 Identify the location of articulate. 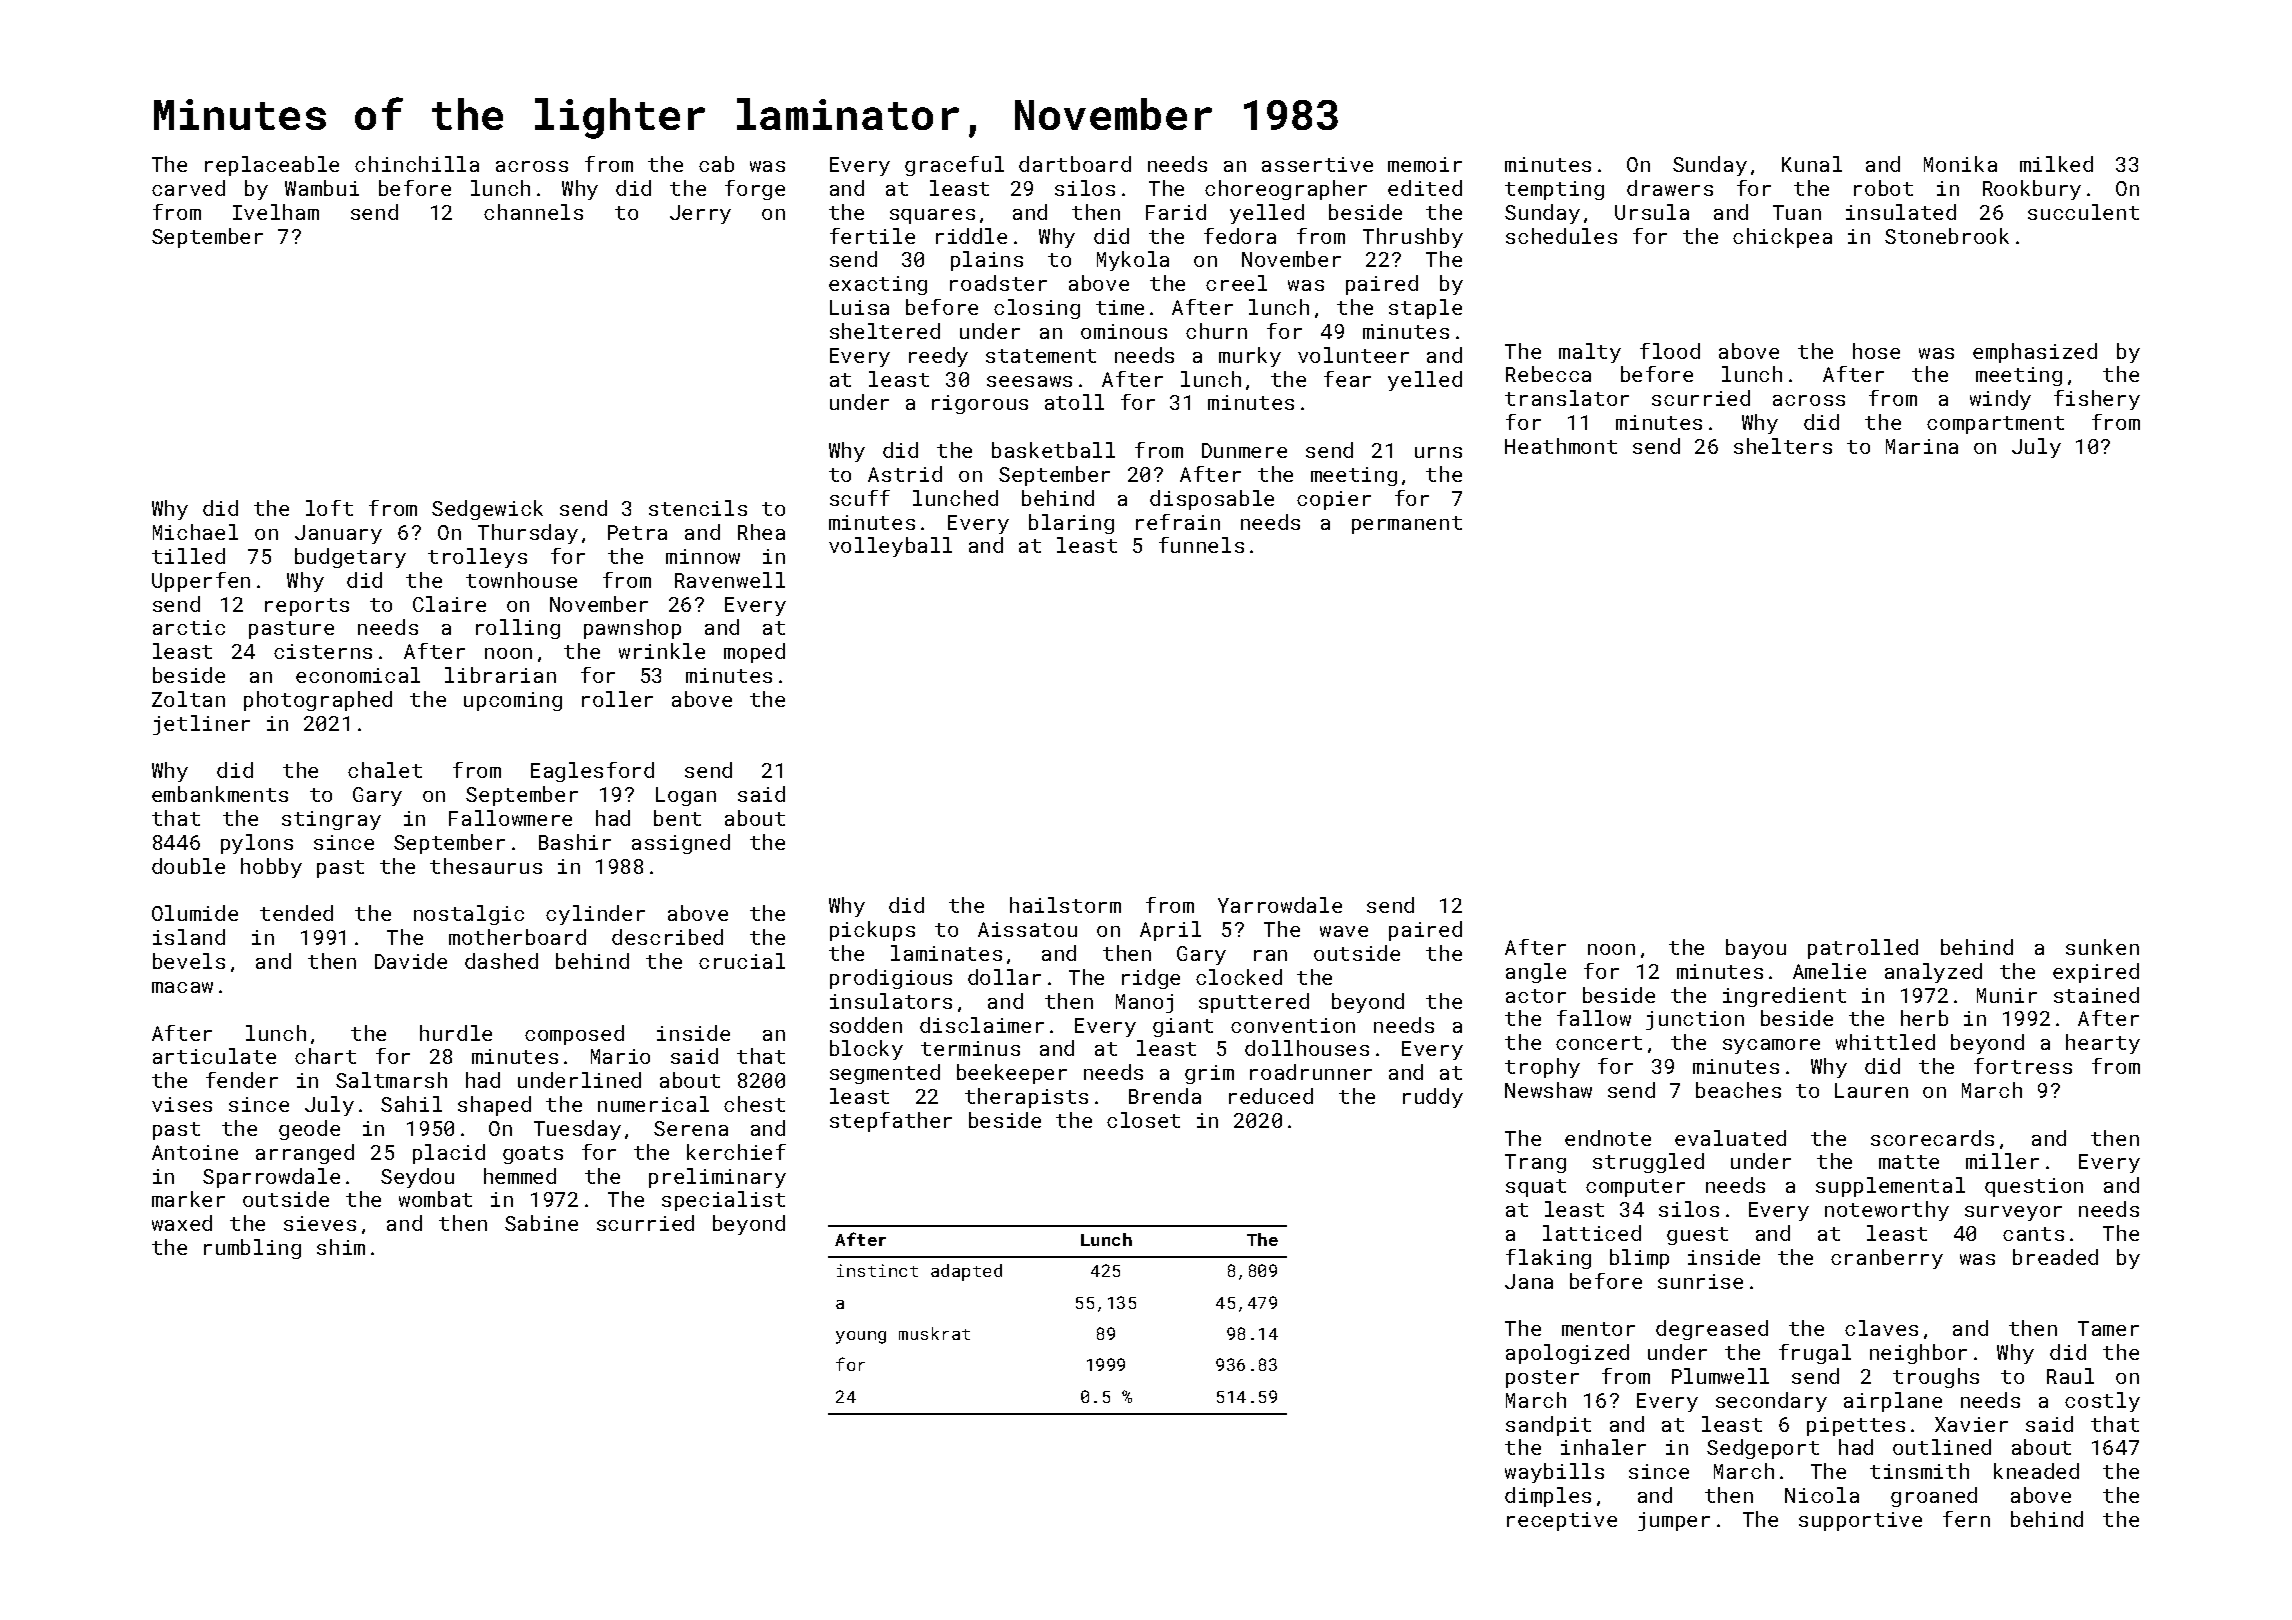
(214, 1056).
